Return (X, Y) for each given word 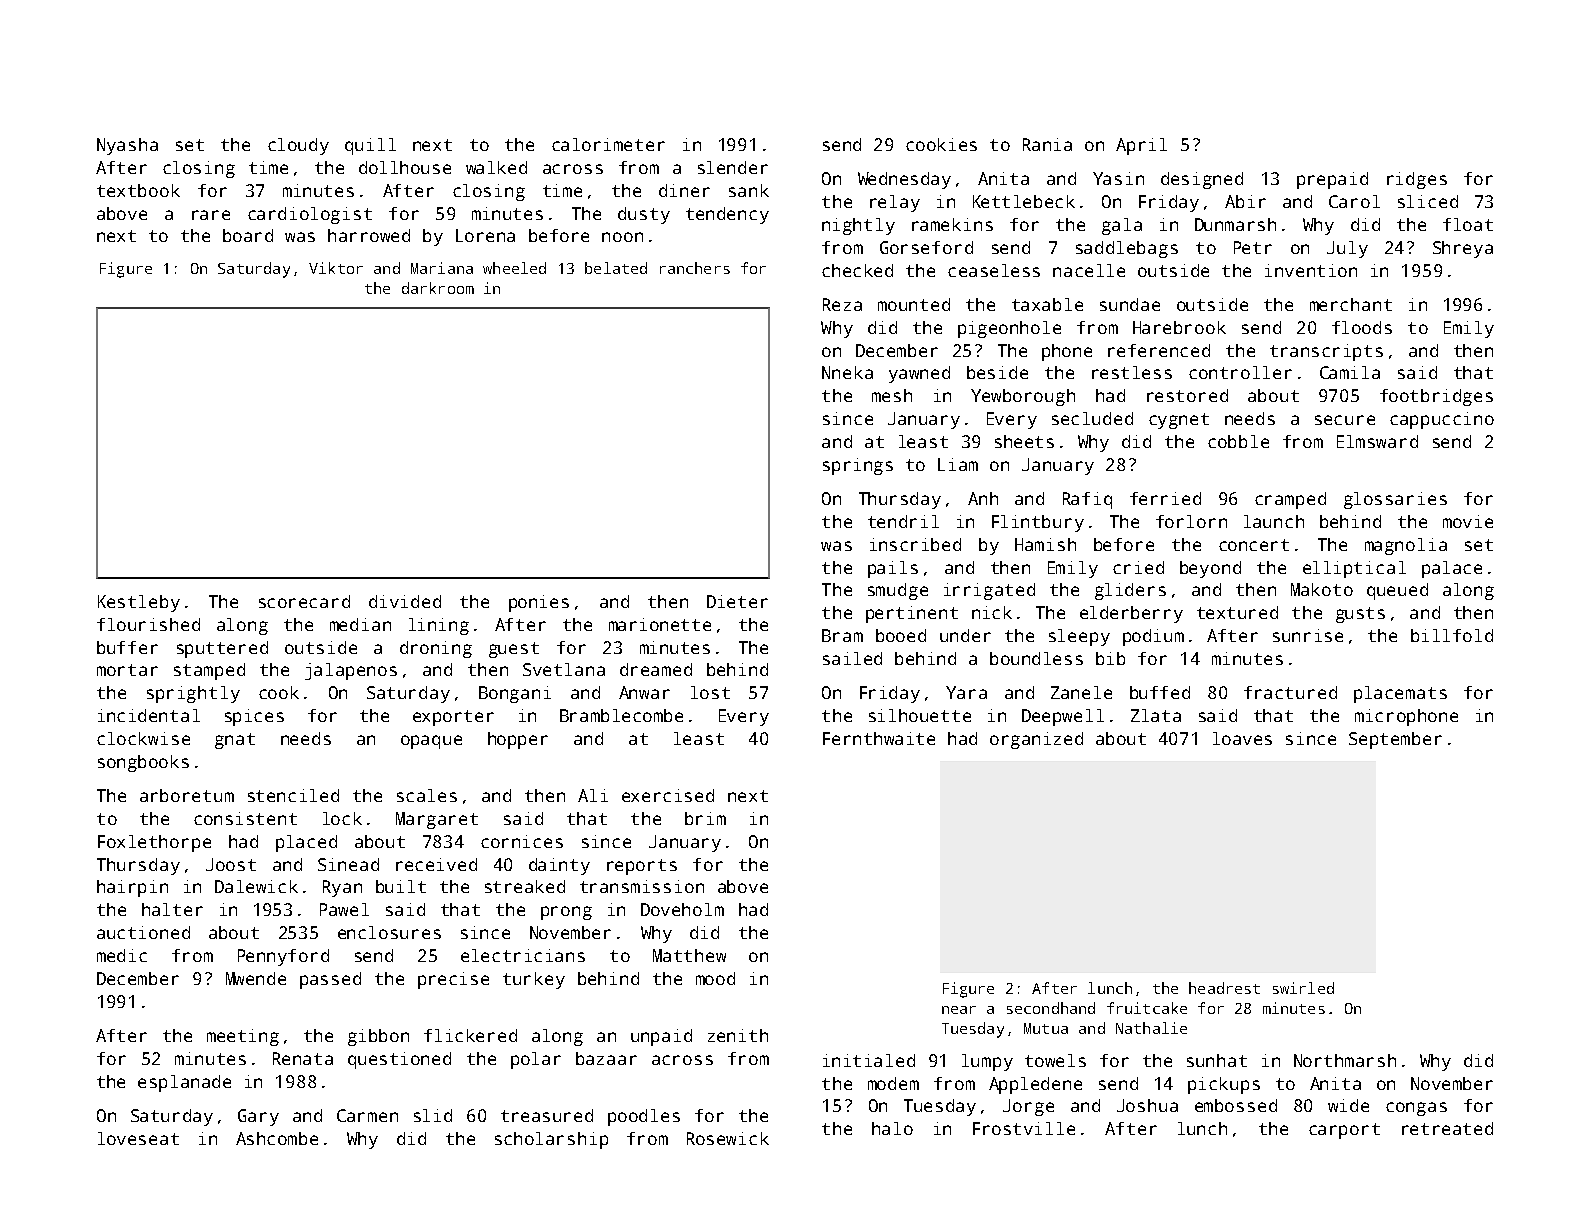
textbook (138, 190)
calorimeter (608, 144)
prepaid (1332, 180)
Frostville (1024, 1128)
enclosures (389, 932)
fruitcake (1147, 1008)
